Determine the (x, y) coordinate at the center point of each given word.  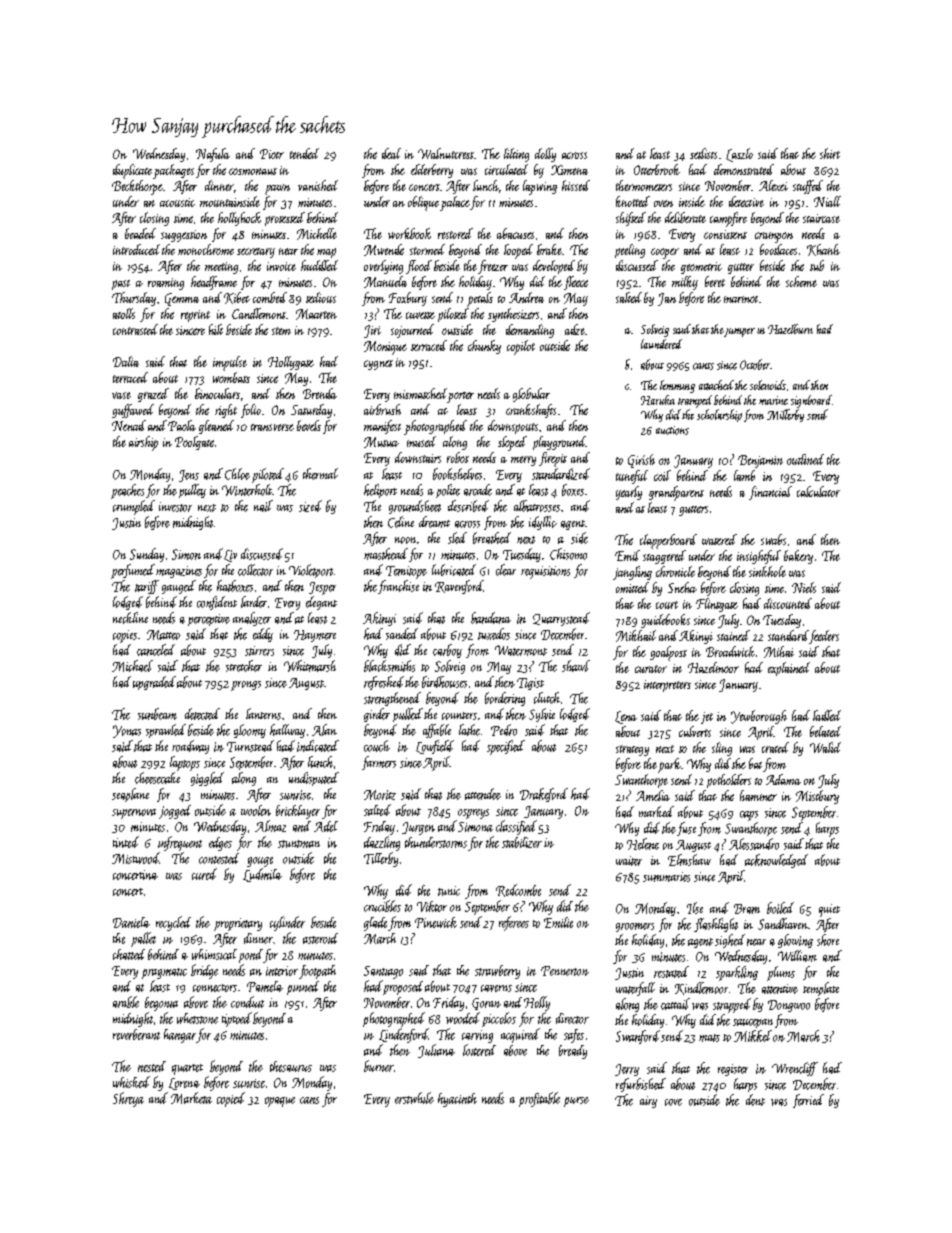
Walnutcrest (446, 153)
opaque (280, 1102)
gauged (179, 587)
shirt (830, 153)
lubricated (454, 570)
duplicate (132, 171)
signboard (811, 401)
